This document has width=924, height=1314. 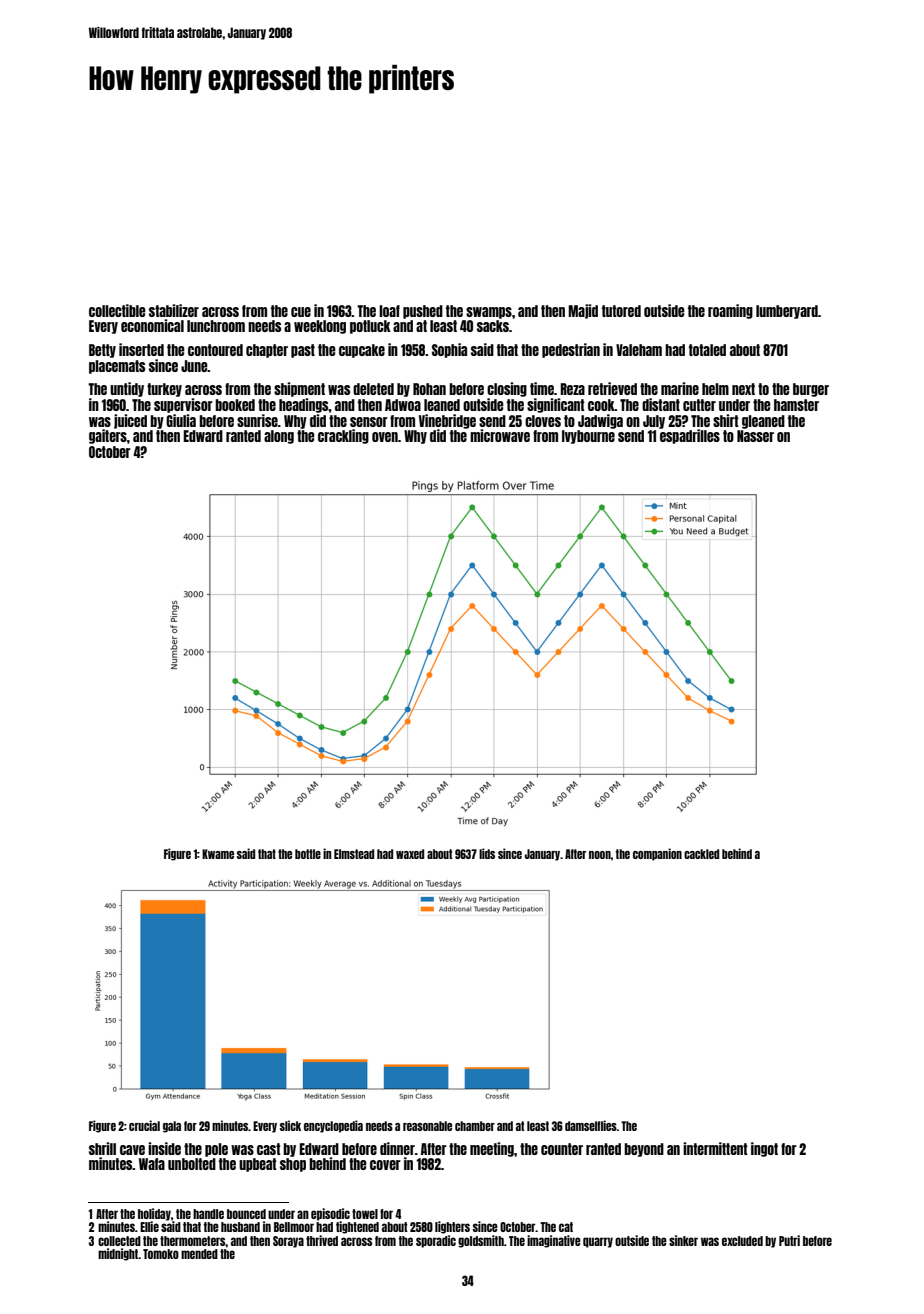 I want to click on next, so click(x=743, y=389).
